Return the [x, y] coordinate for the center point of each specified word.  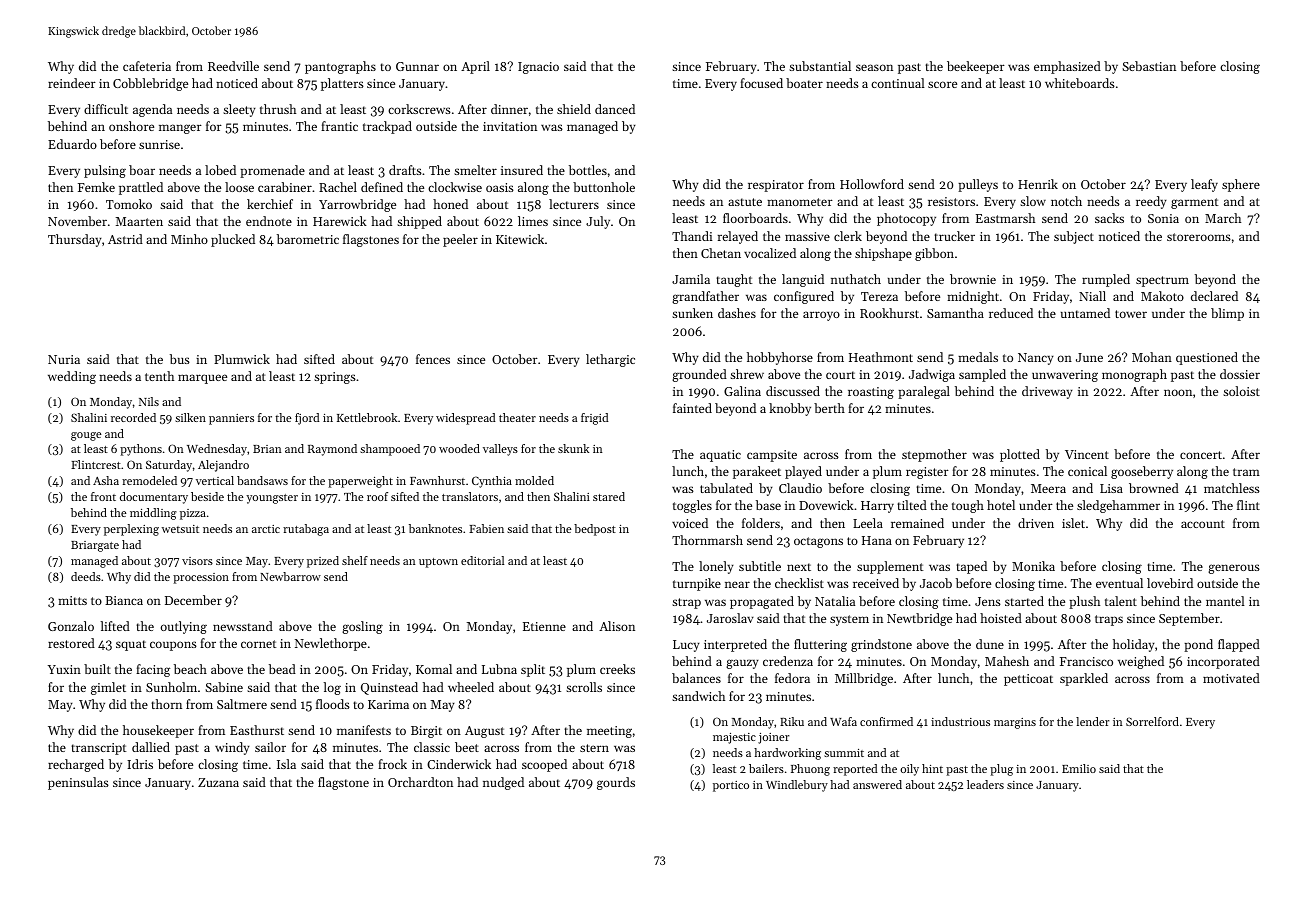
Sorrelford [1152, 721]
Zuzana [218, 782]
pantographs [340, 67]
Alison [617, 626]
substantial [820, 66]
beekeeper [976, 67]
